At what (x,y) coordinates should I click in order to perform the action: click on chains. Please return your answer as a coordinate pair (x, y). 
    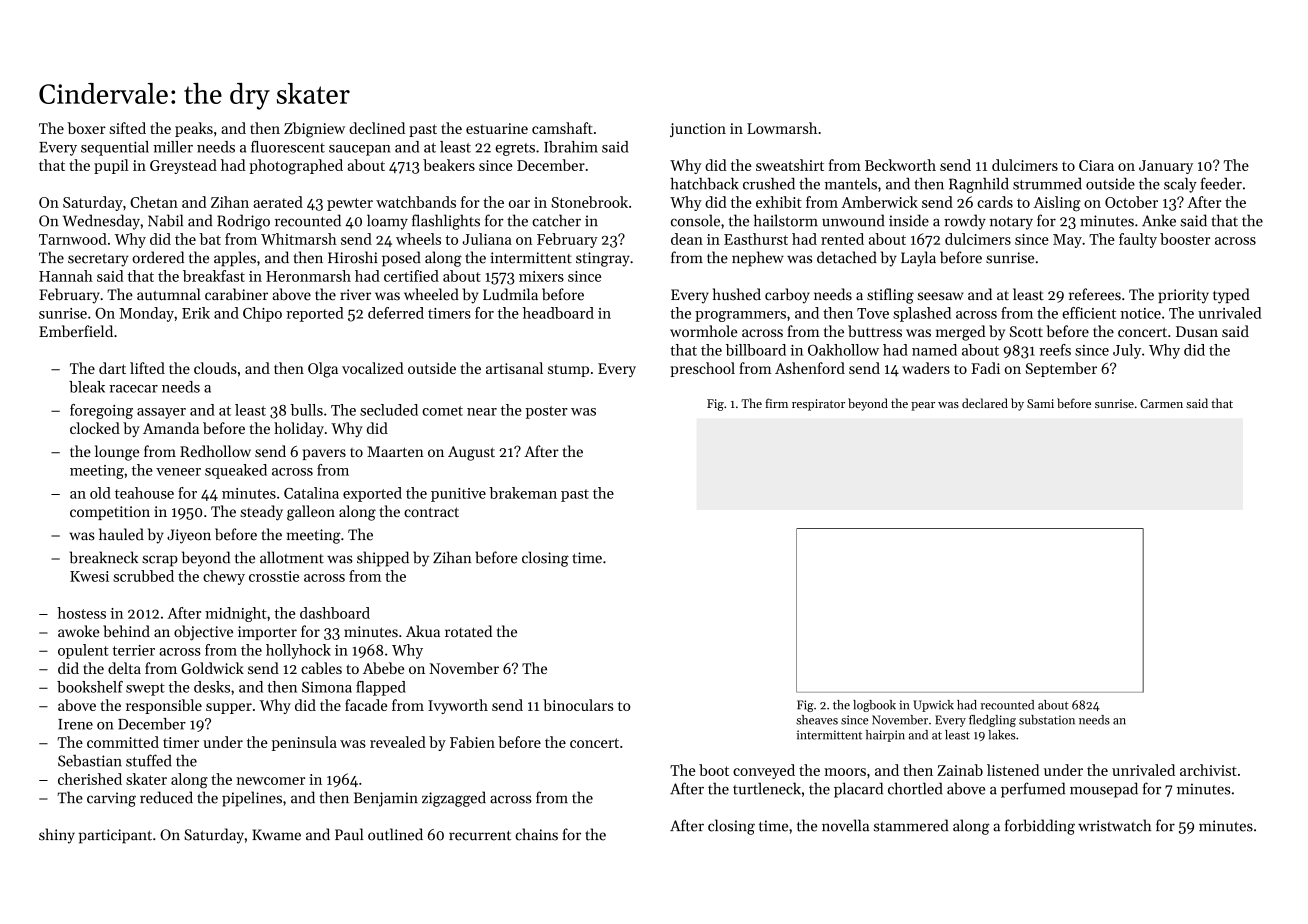
    Looking at the image, I should click on (536, 834).
